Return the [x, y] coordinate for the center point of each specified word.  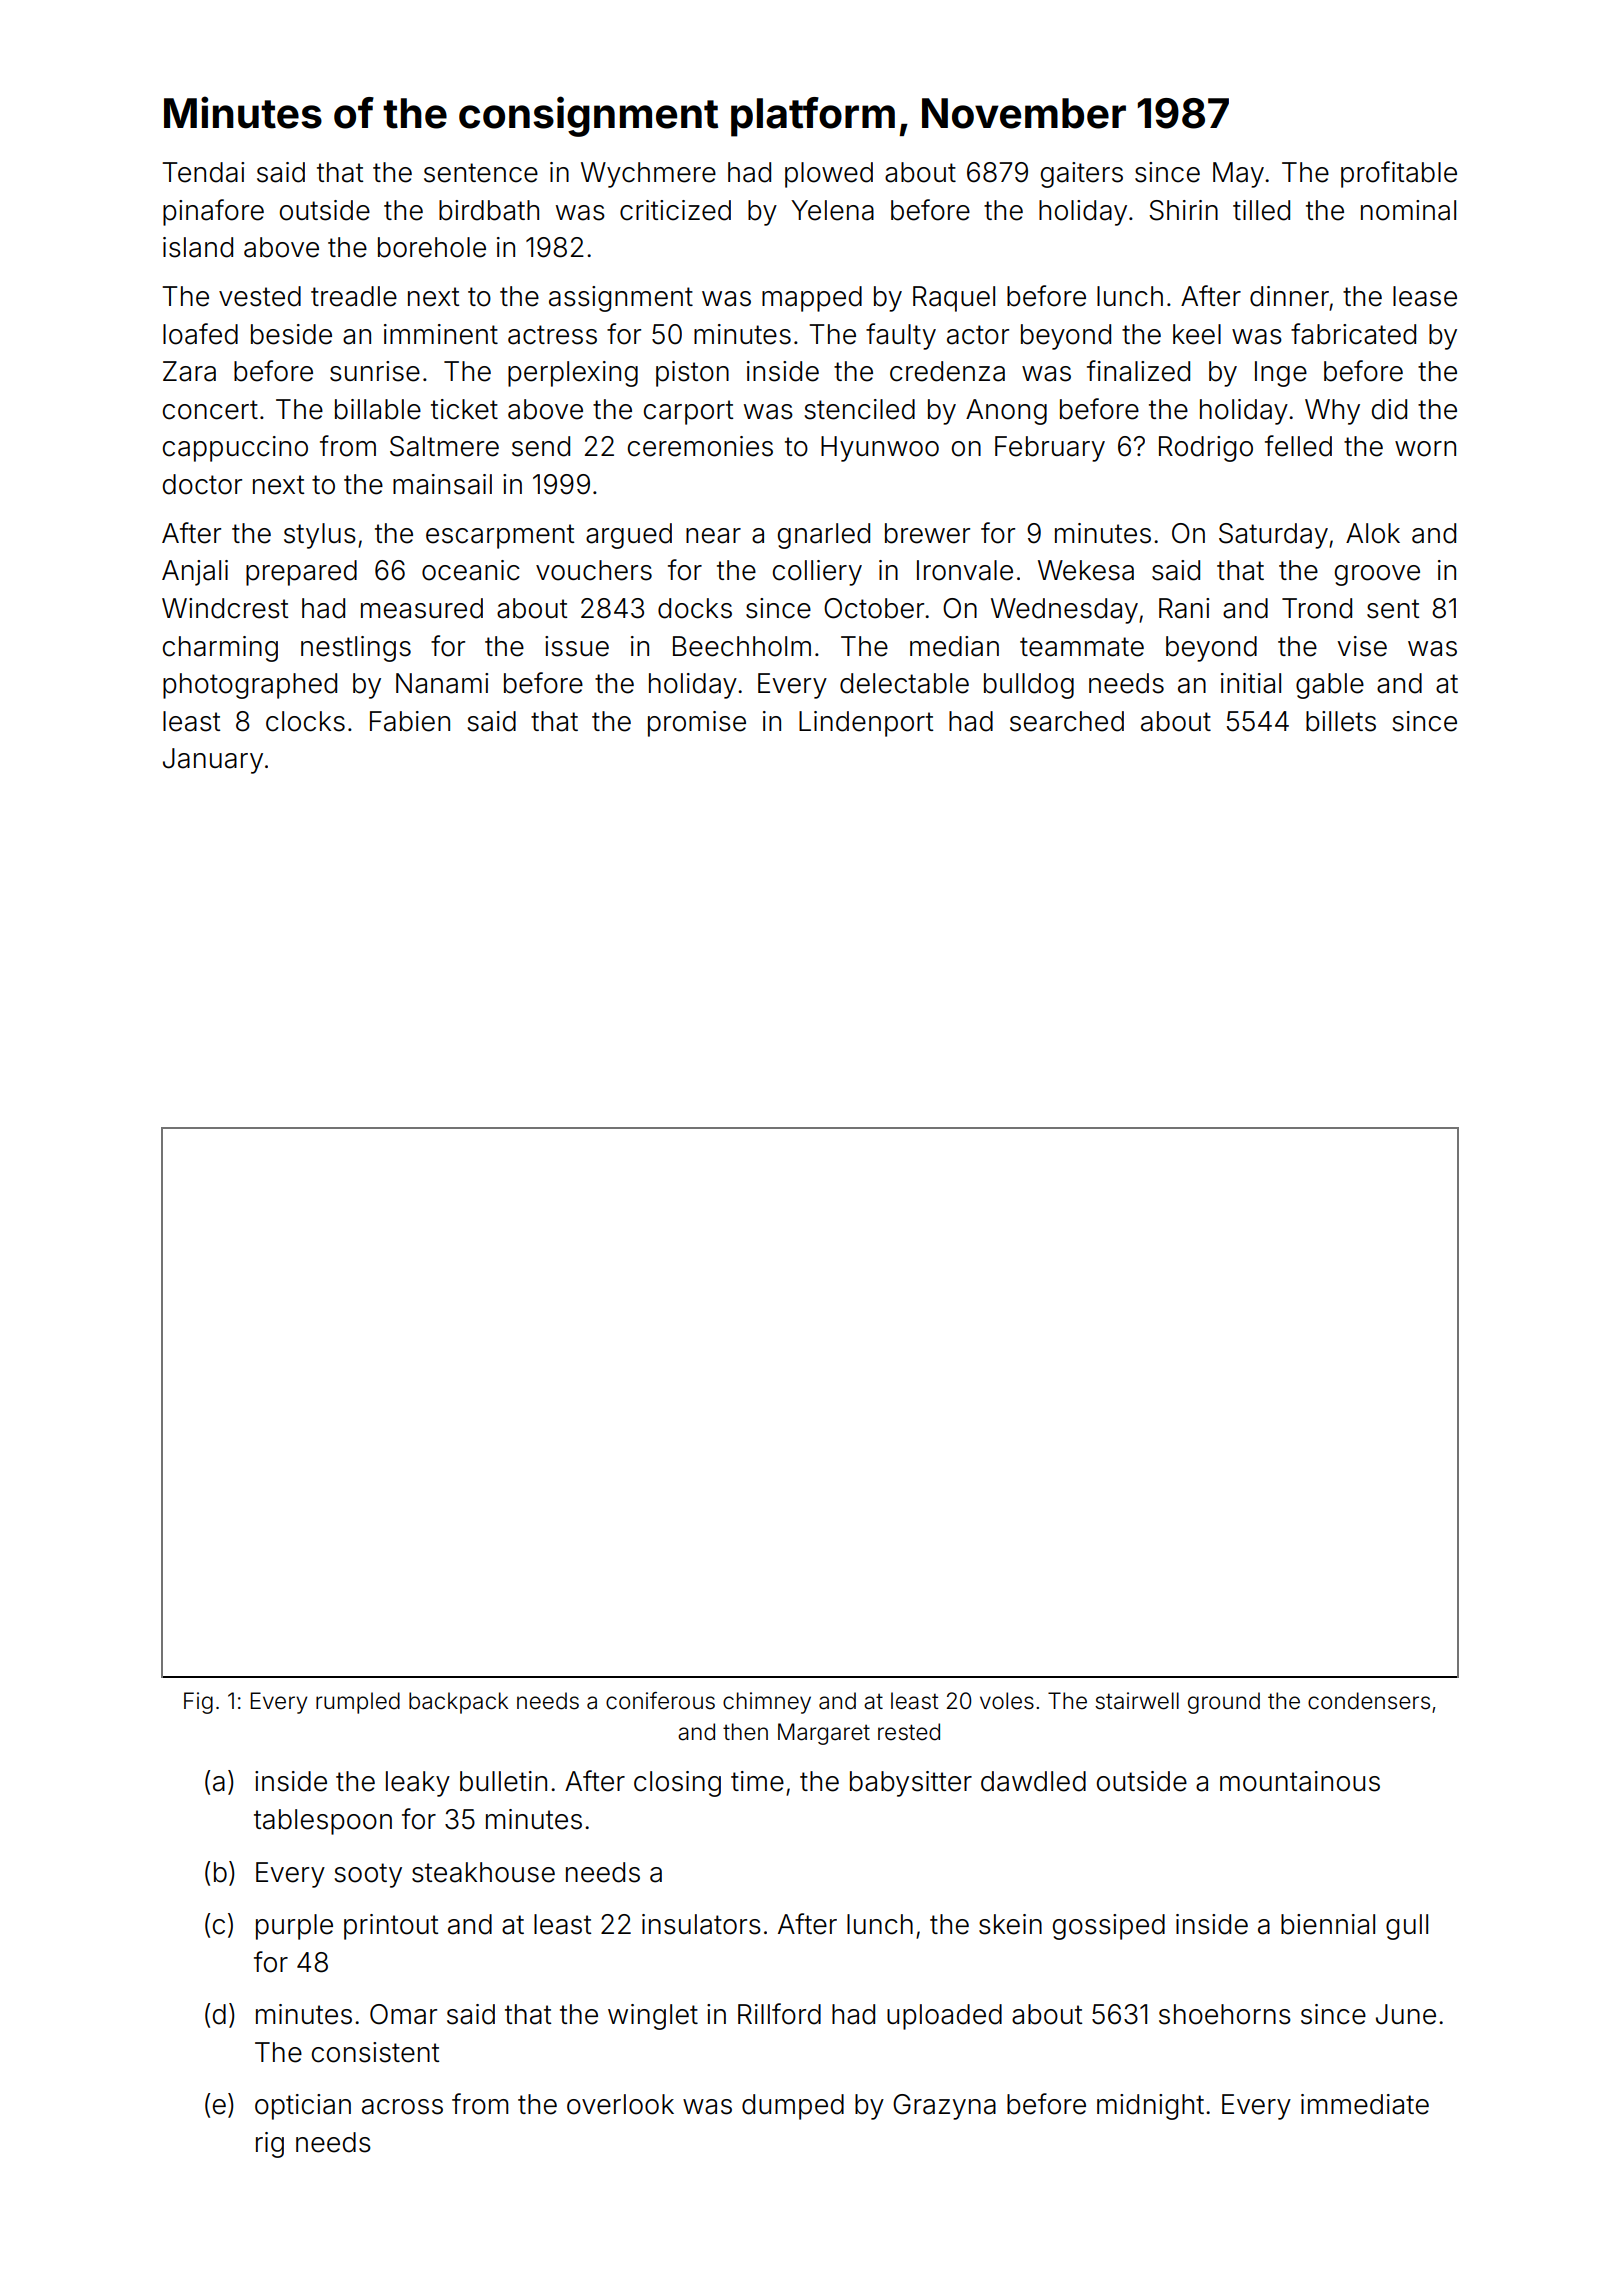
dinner [1289, 296]
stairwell [1137, 1701]
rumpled [358, 1703]
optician [303, 2107]
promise [697, 724]
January [213, 761]
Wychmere [648, 175]
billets [1341, 721]
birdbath [489, 210]
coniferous [660, 1701]
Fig [198, 1703]
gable [1330, 686]
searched [1067, 721]
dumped [793, 2107]
